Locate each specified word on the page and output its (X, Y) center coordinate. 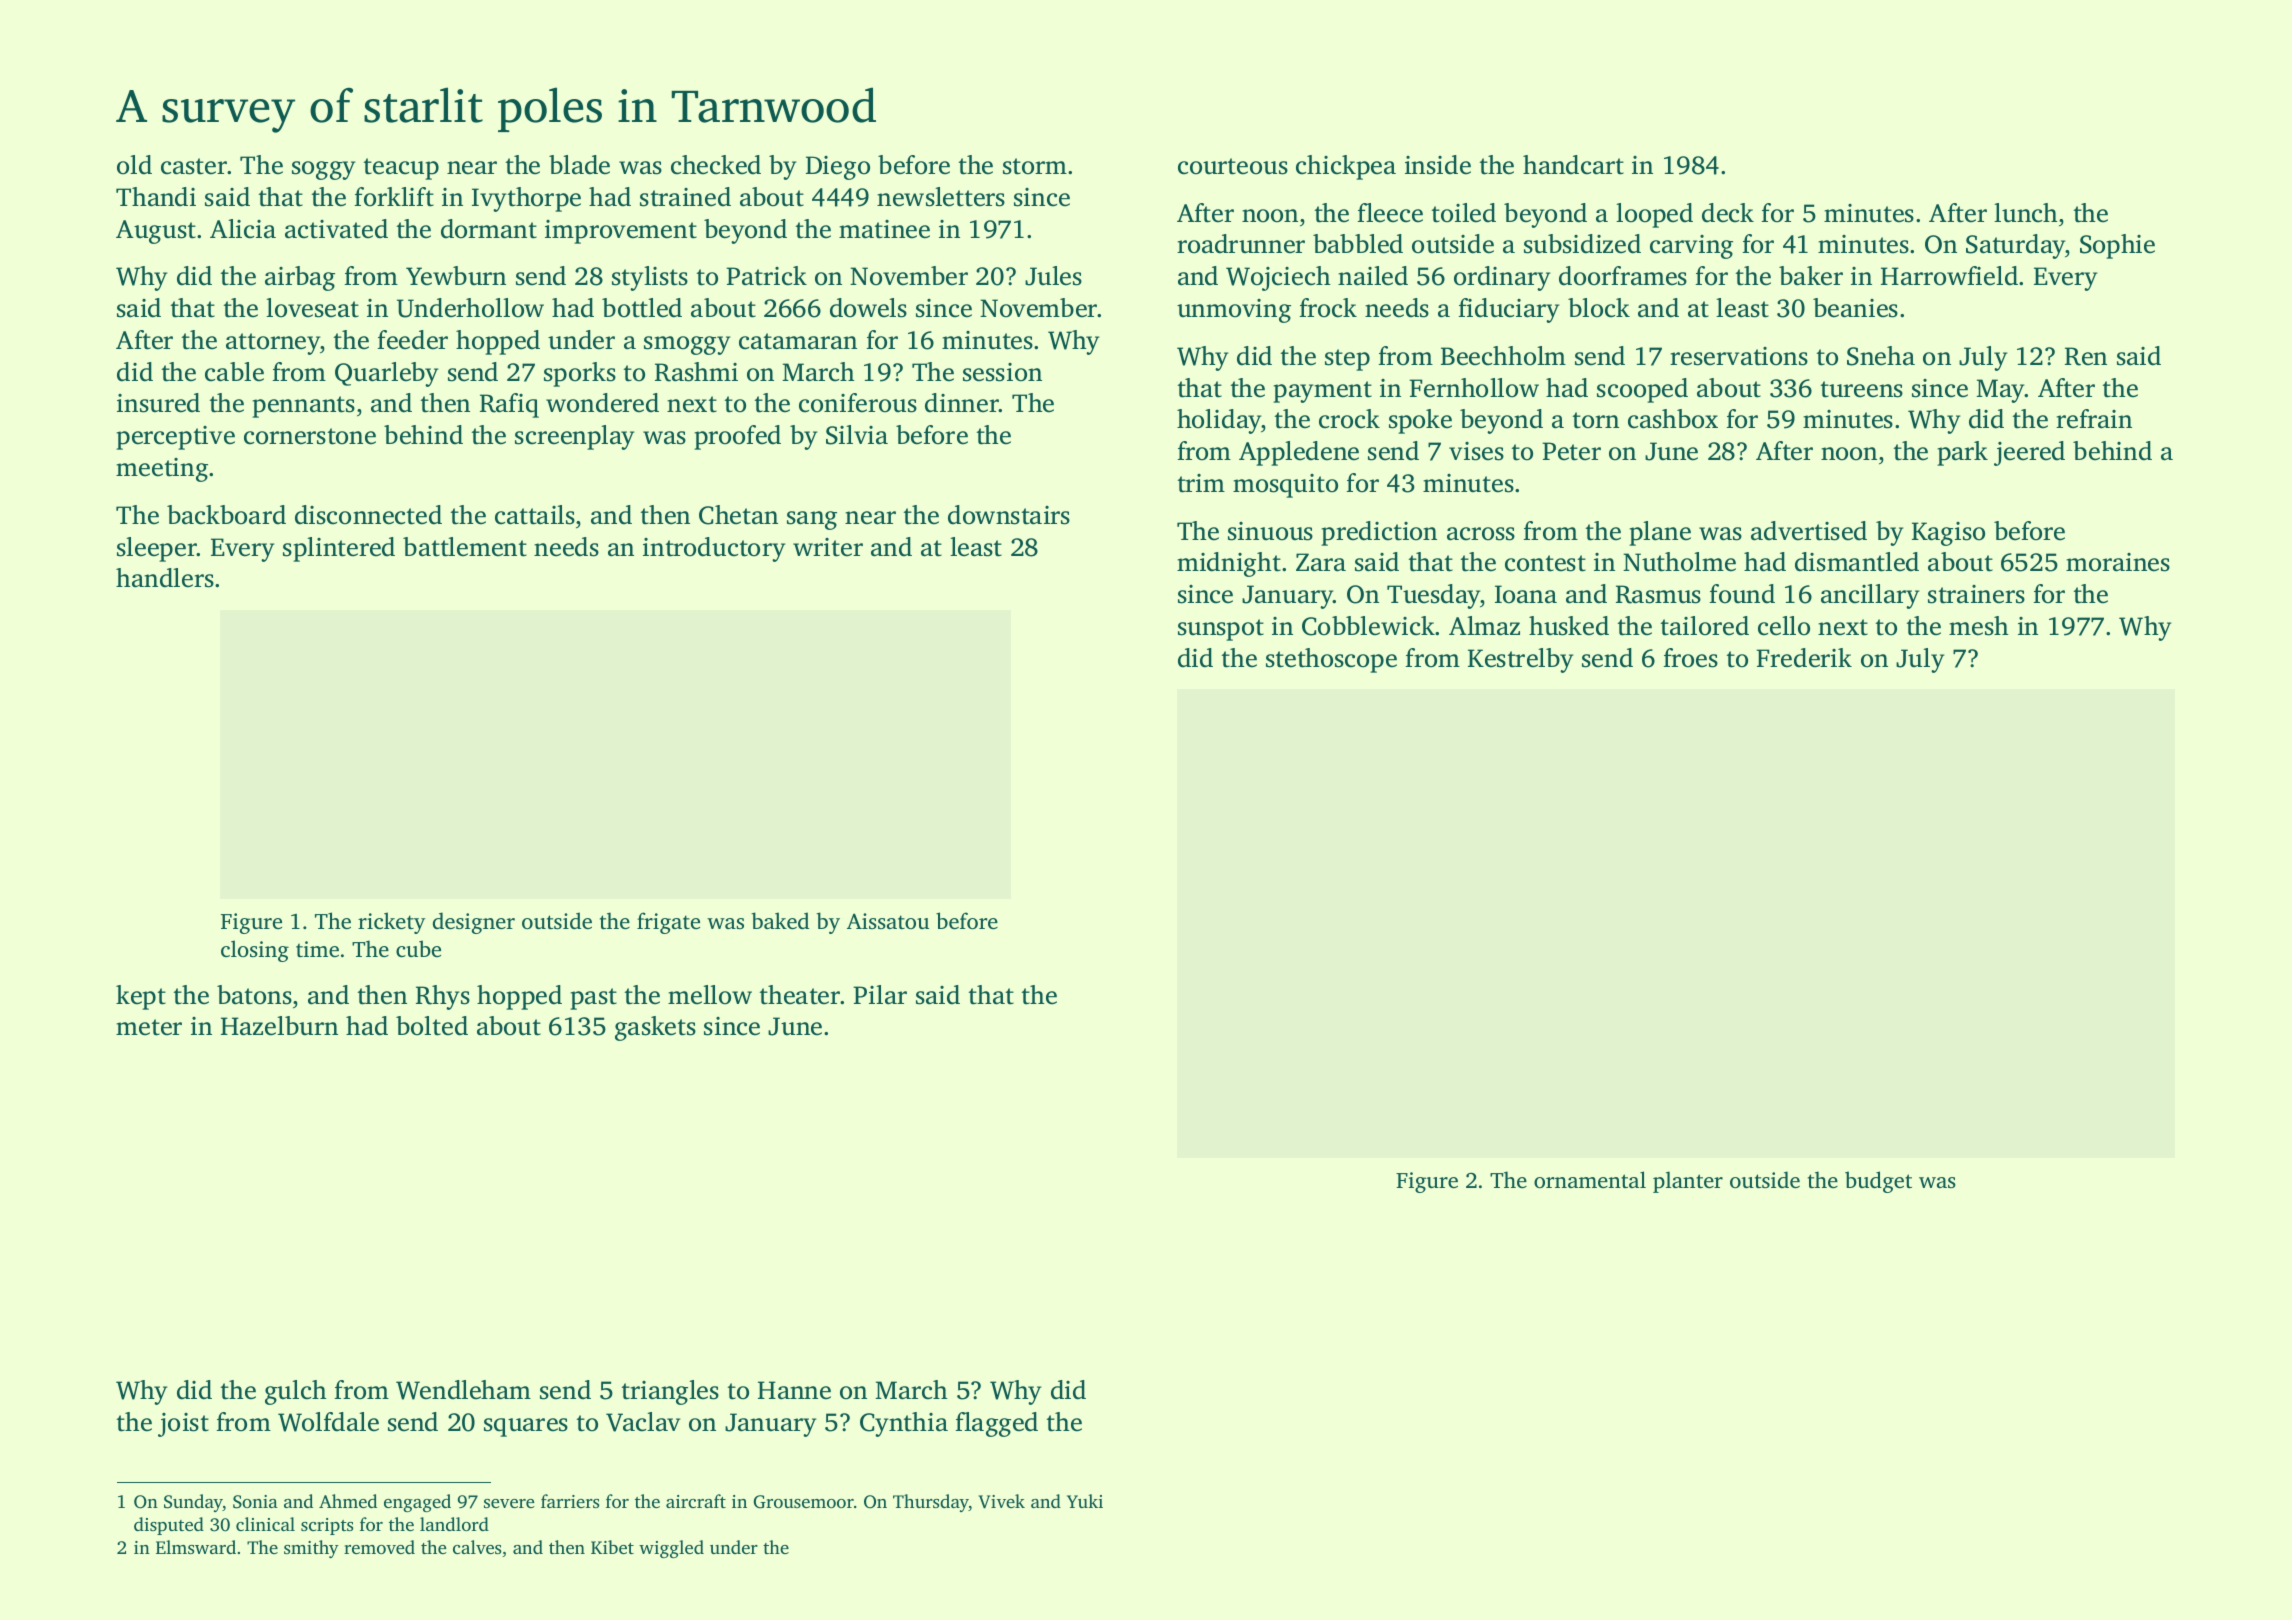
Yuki (1085, 1501)
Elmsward (196, 1547)
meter (149, 1027)
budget (1878, 1182)
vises (1476, 451)
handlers (165, 578)
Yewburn (456, 276)
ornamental (1590, 1179)
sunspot (1221, 630)
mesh (1979, 626)
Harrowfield (1949, 276)
